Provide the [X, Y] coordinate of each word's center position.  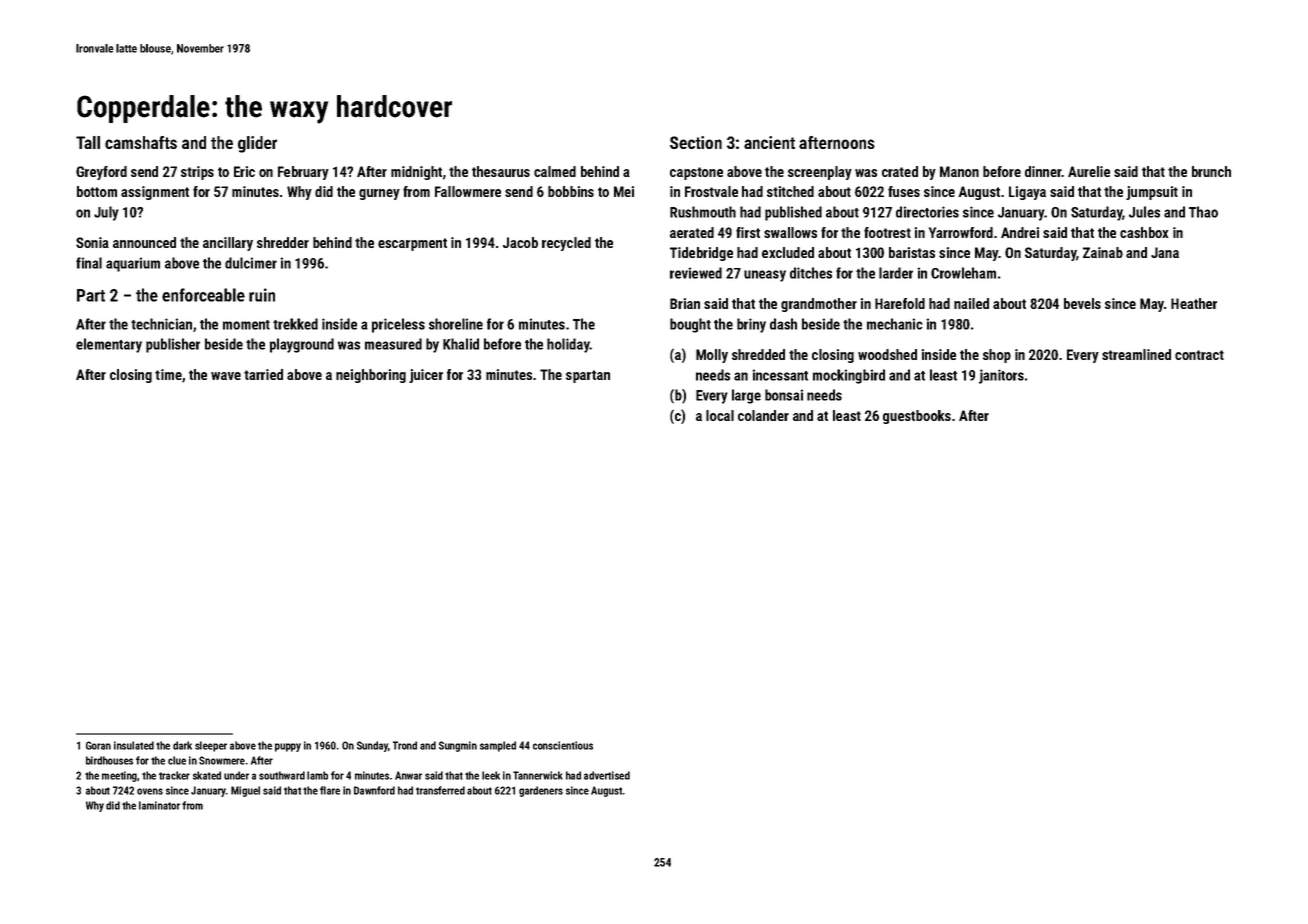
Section [696, 142]
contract [1199, 355]
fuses [904, 191]
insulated [134, 745]
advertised [607, 775]
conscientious [563, 745]
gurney [379, 194]
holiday [568, 345]
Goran [98, 745]
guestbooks [917, 417]
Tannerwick [538, 775]
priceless [398, 325]
